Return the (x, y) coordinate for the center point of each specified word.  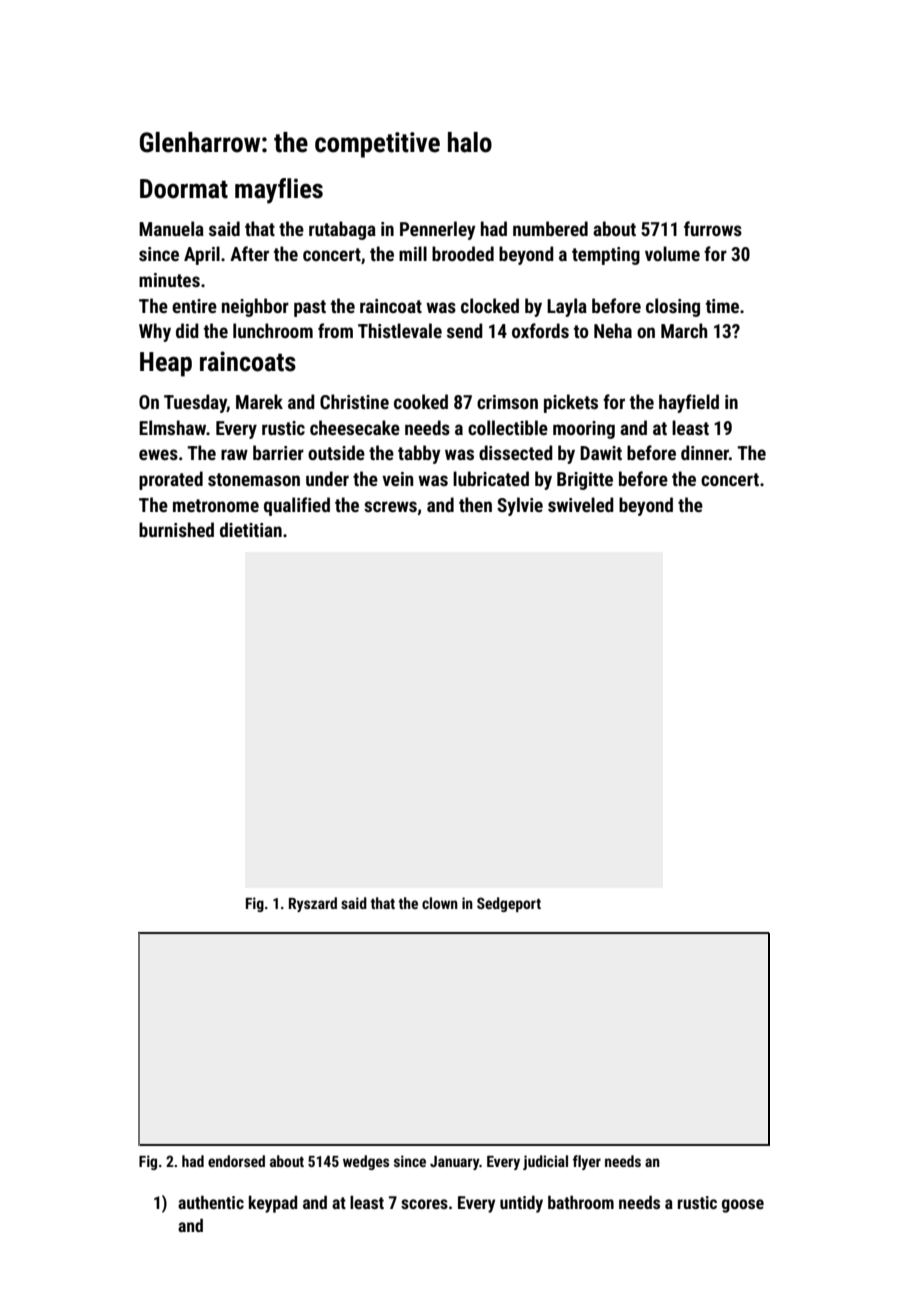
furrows (713, 228)
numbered (550, 228)
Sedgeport (509, 904)
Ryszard (313, 904)
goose (743, 1206)
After (249, 253)
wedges (366, 1162)
